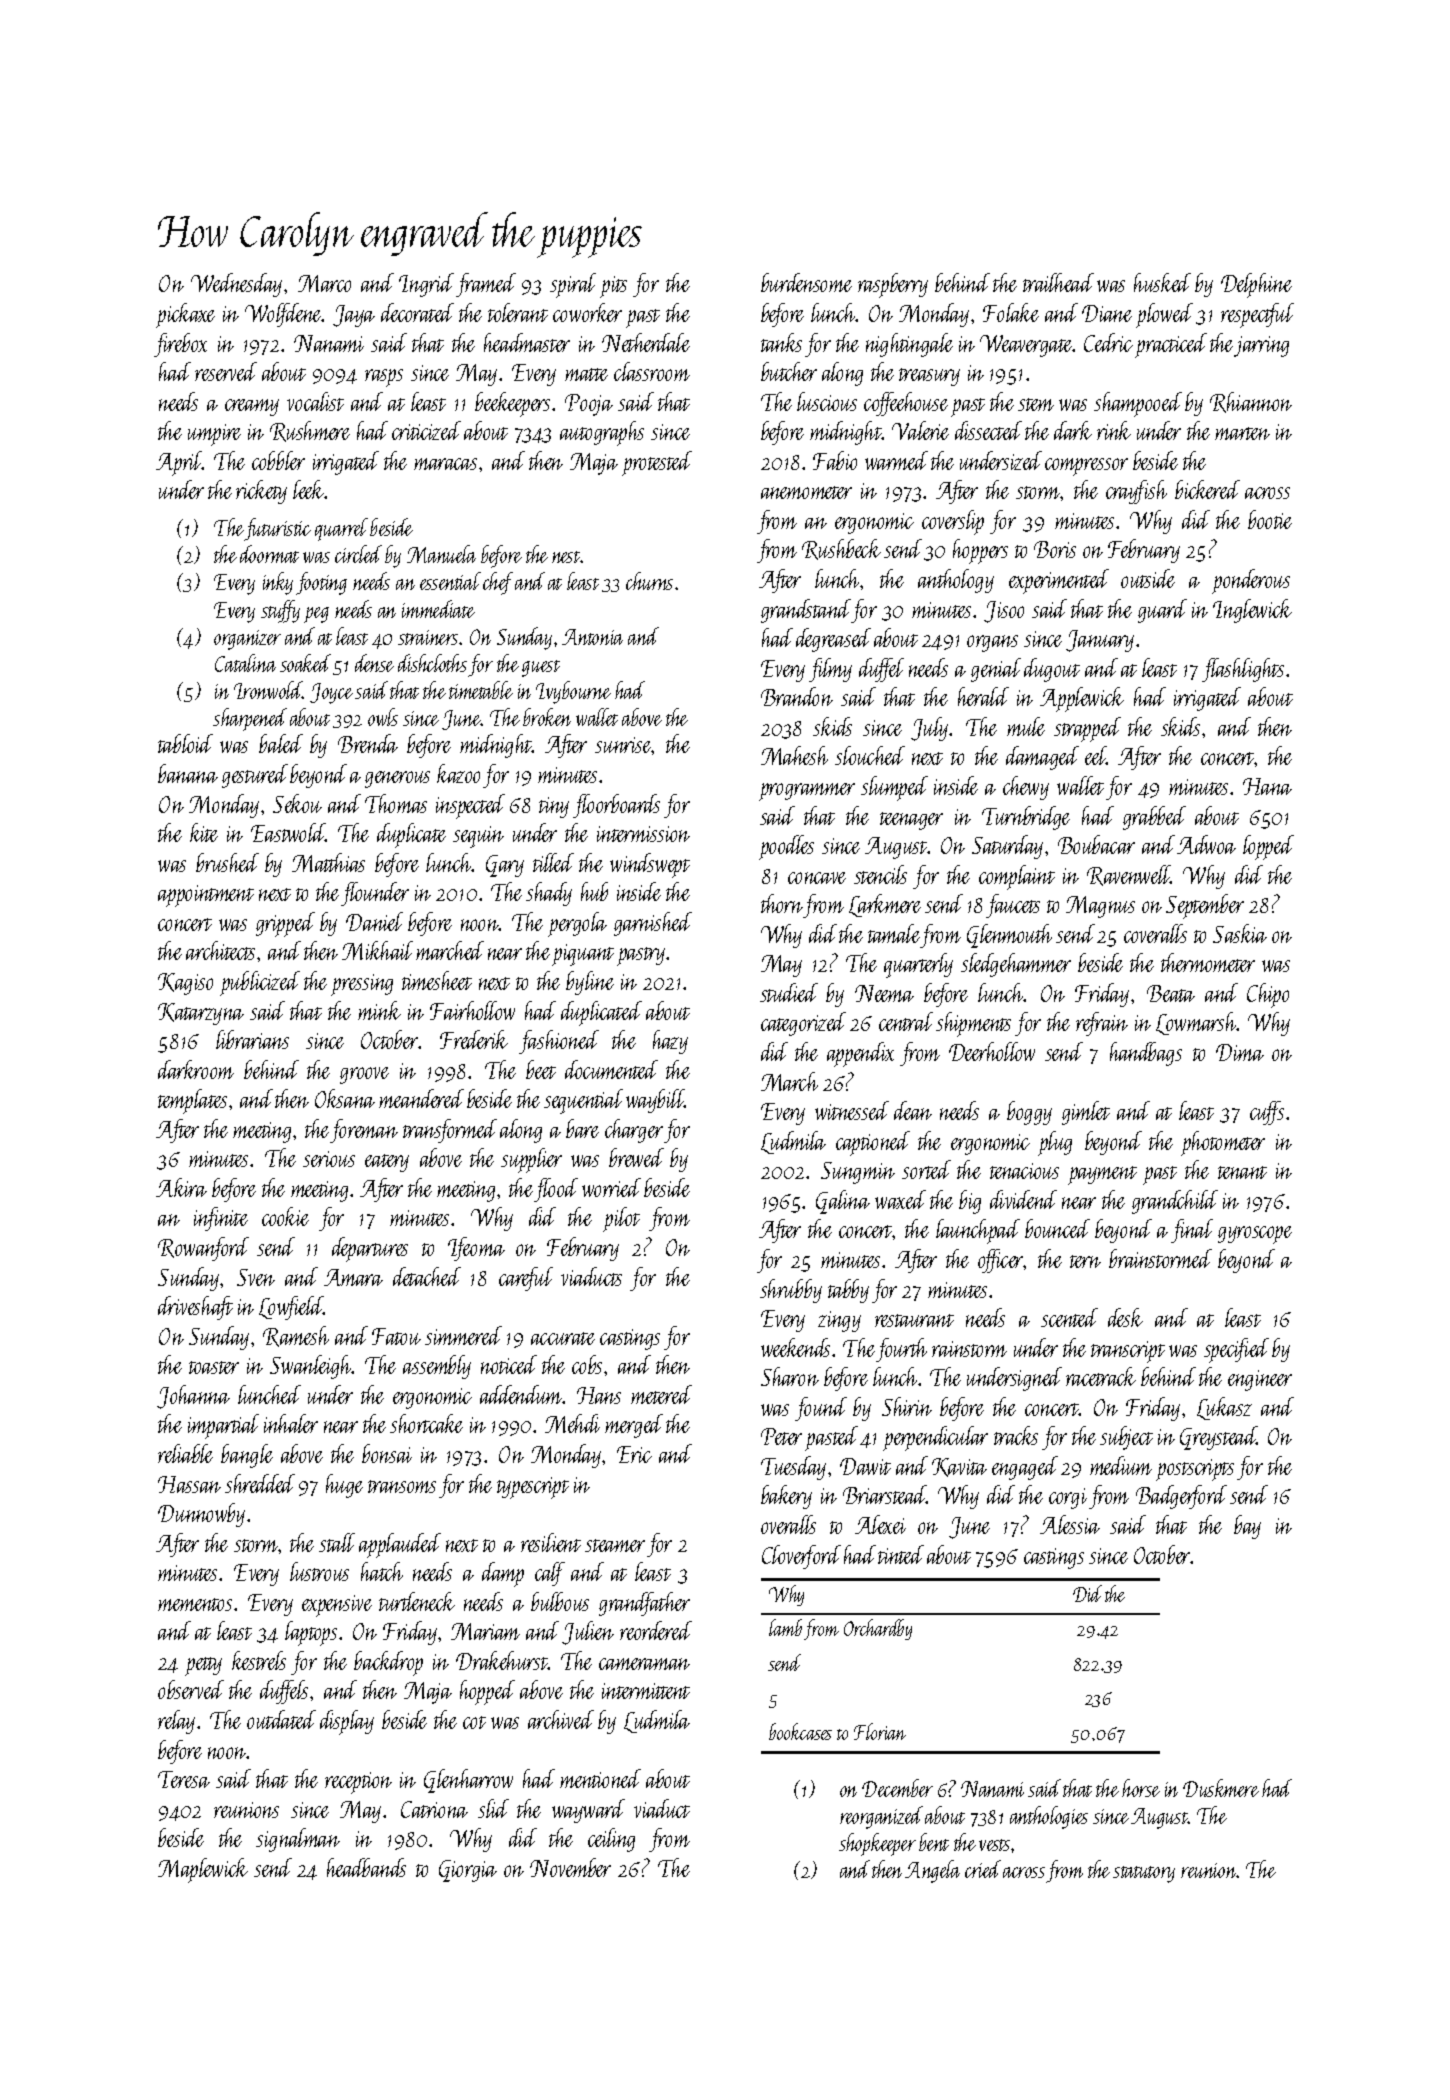 The height and width of the image is (2100, 1450). Describe the element at coordinates (329, 1159) in the image. I see `serious` at that location.
